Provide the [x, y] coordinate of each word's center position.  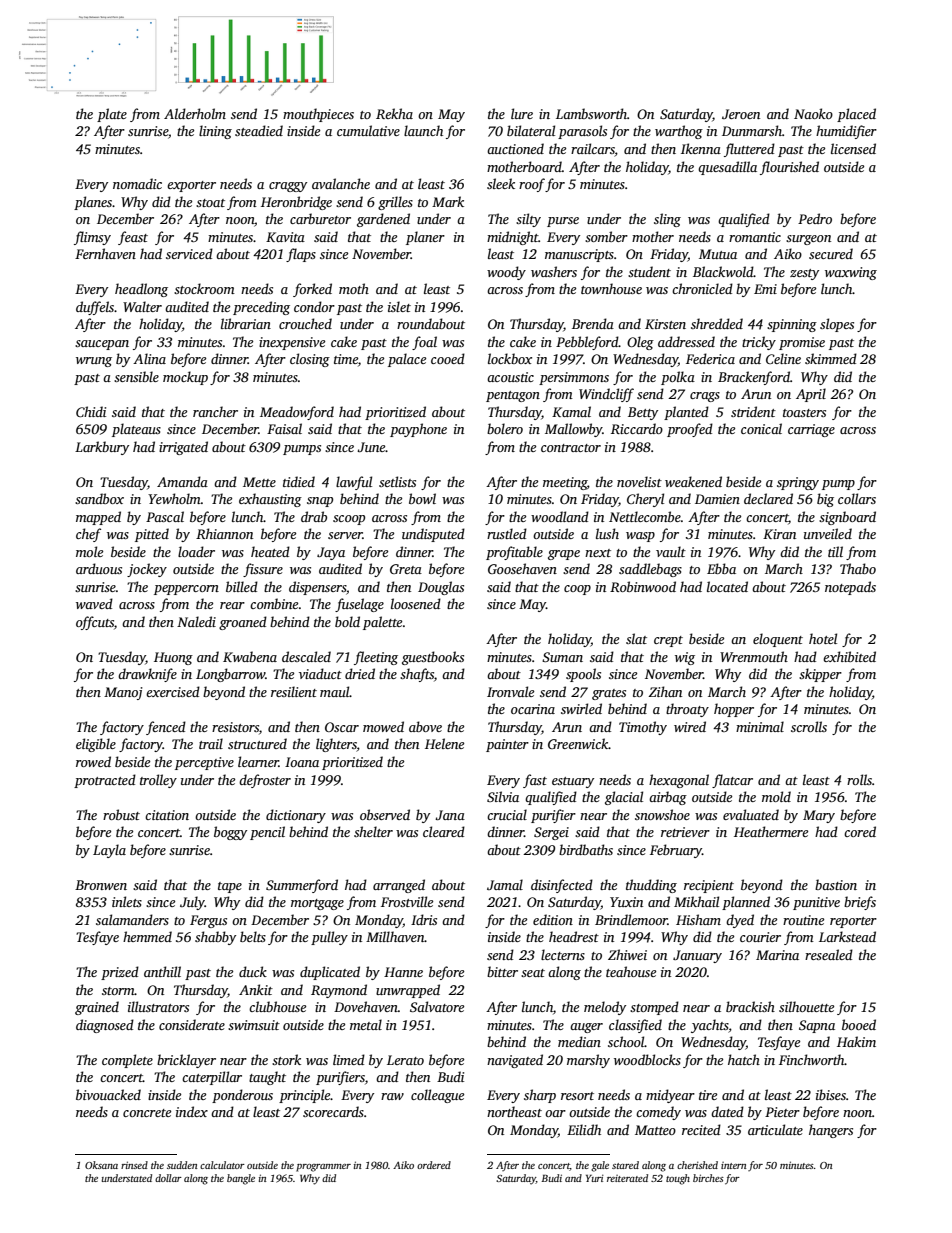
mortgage [317, 904]
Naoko [813, 113]
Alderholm [195, 113]
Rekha [394, 113]
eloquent [778, 640]
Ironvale [510, 691]
